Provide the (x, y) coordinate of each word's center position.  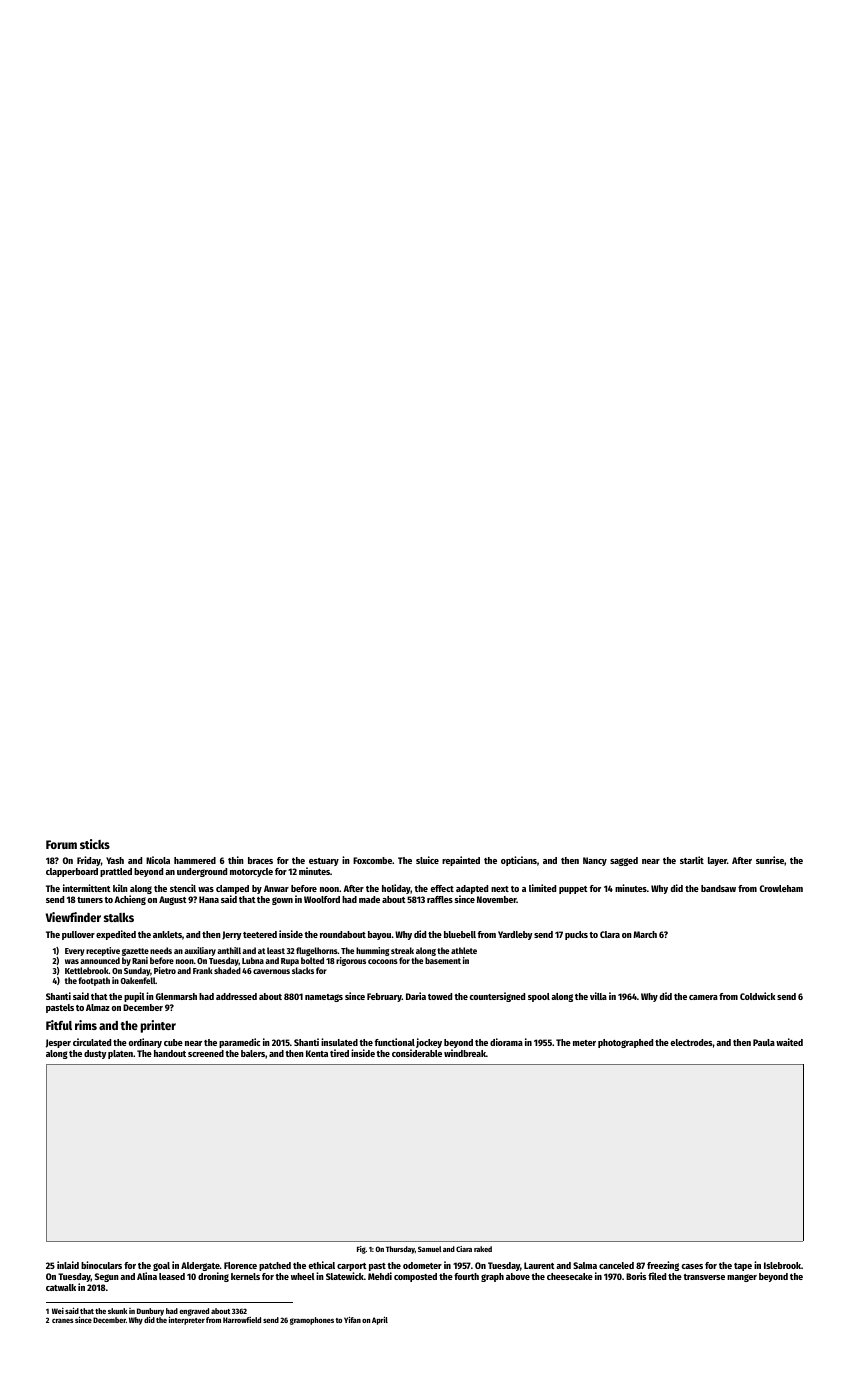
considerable (417, 1053)
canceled (616, 1265)
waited (789, 1042)
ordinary (145, 1043)
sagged (624, 861)
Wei (58, 1311)
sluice (427, 860)
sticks (95, 844)
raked (483, 1249)
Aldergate (200, 1266)
